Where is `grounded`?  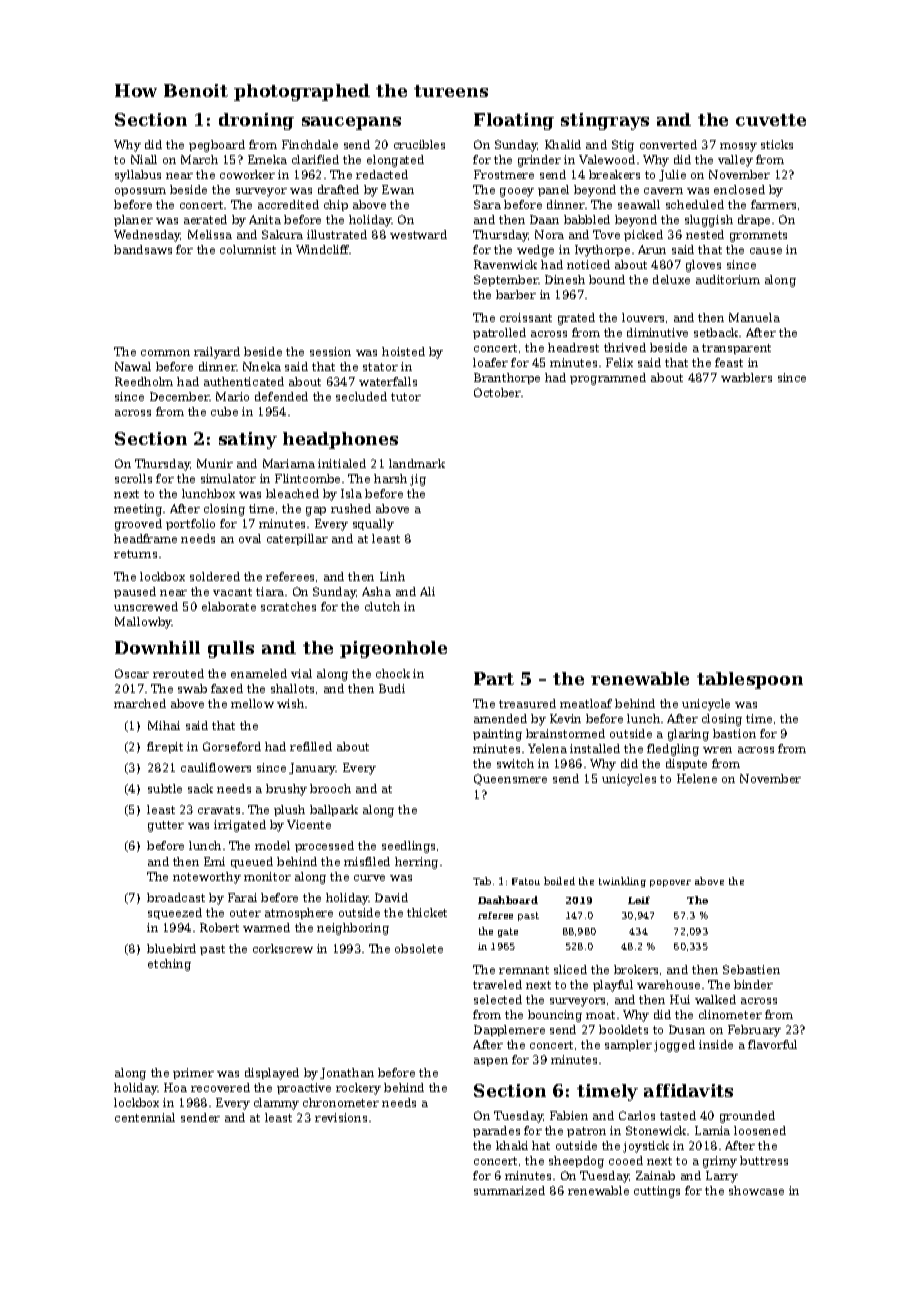 grounded is located at coordinates (747, 1117).
